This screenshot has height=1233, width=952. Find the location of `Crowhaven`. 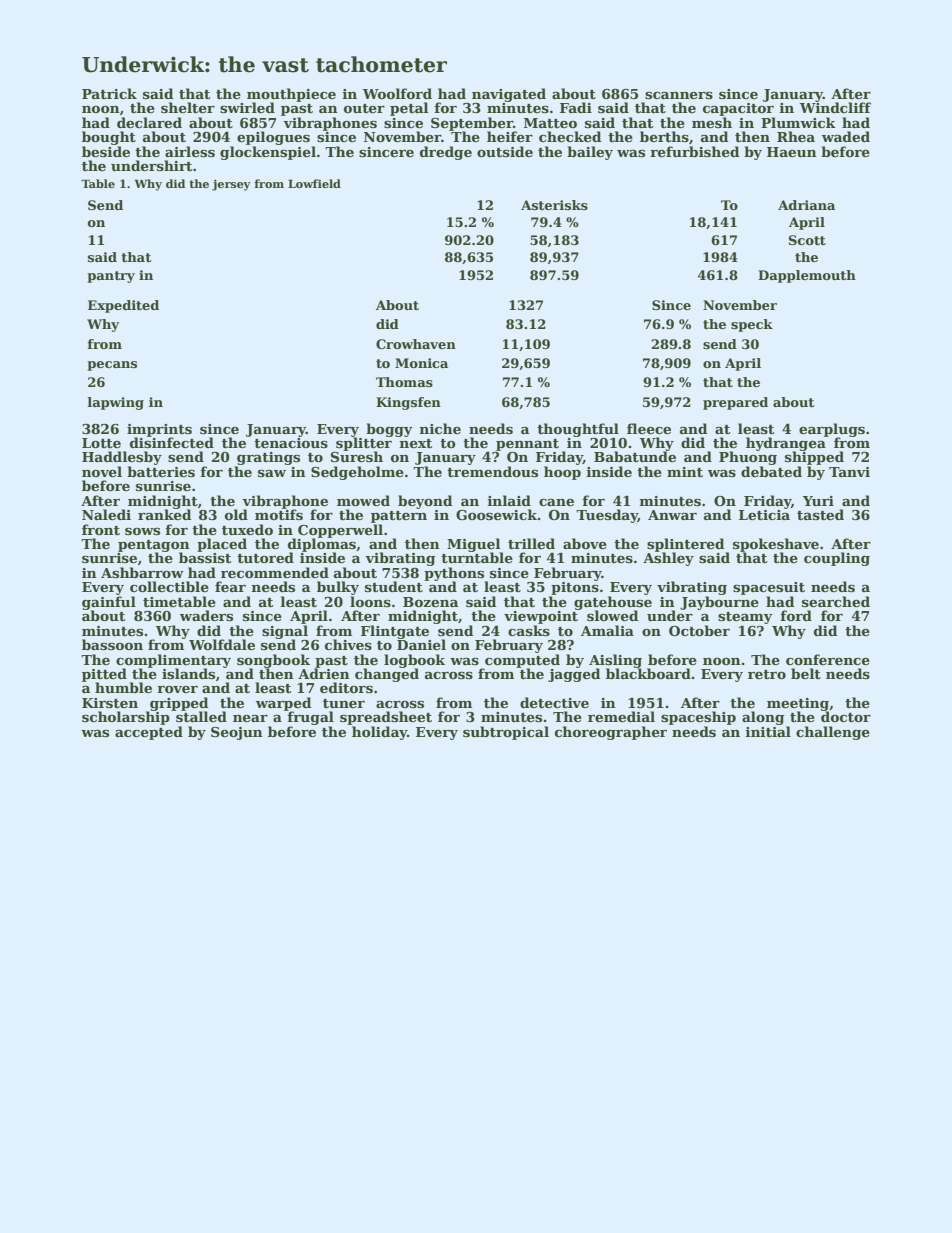

Crowhaven is located at coordinates (416, 344).
